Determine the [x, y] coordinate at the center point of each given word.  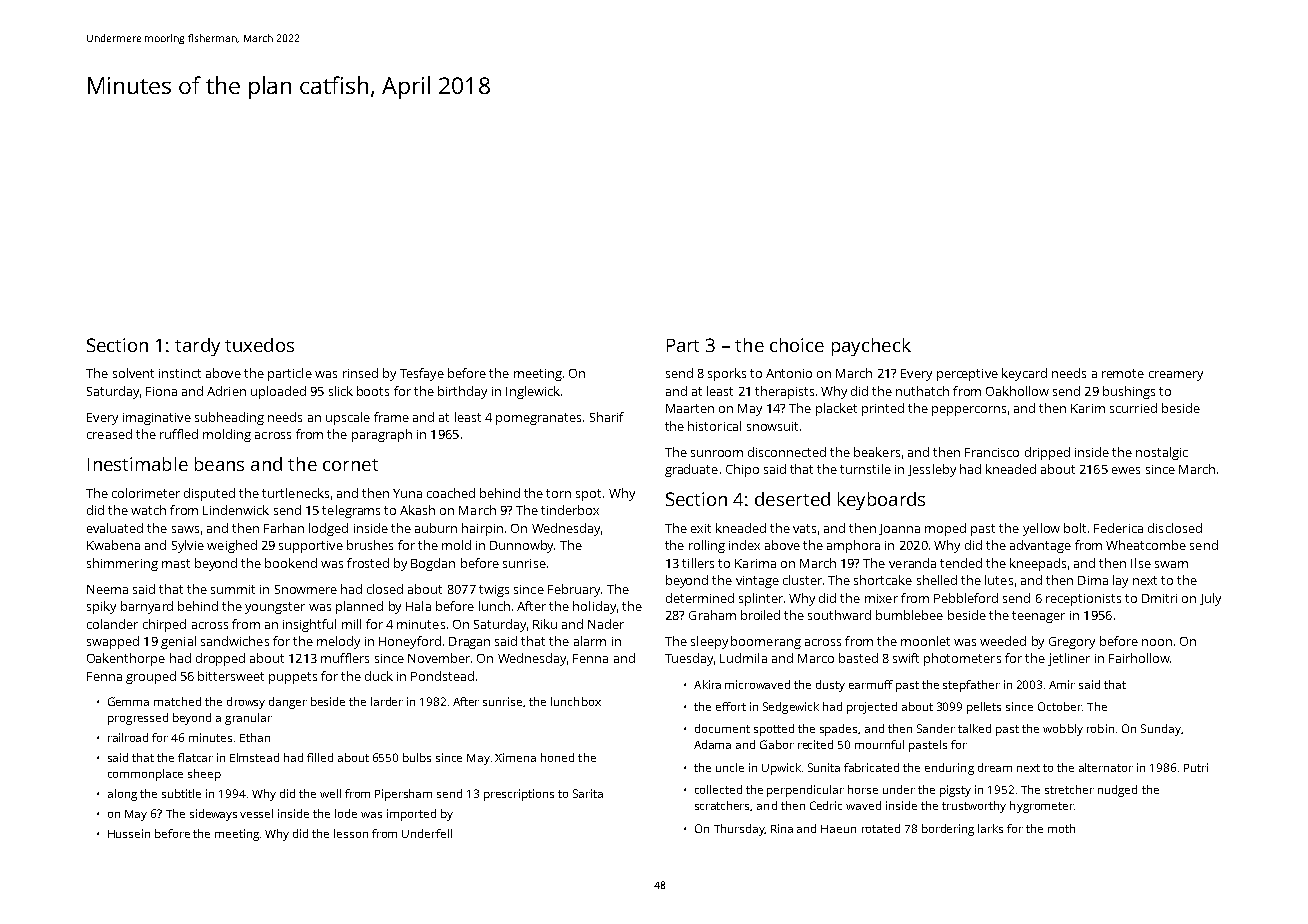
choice [797, 345]
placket [836, 409]
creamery [1176, 376]
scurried [1133, 408]
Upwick [781, 769]
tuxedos [259, 345]
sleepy [709, 642]
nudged [1117, 791]
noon [1157, 642]
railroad [128, 737]
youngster [275, 608]
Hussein [129, 833]
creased [109, 434]
